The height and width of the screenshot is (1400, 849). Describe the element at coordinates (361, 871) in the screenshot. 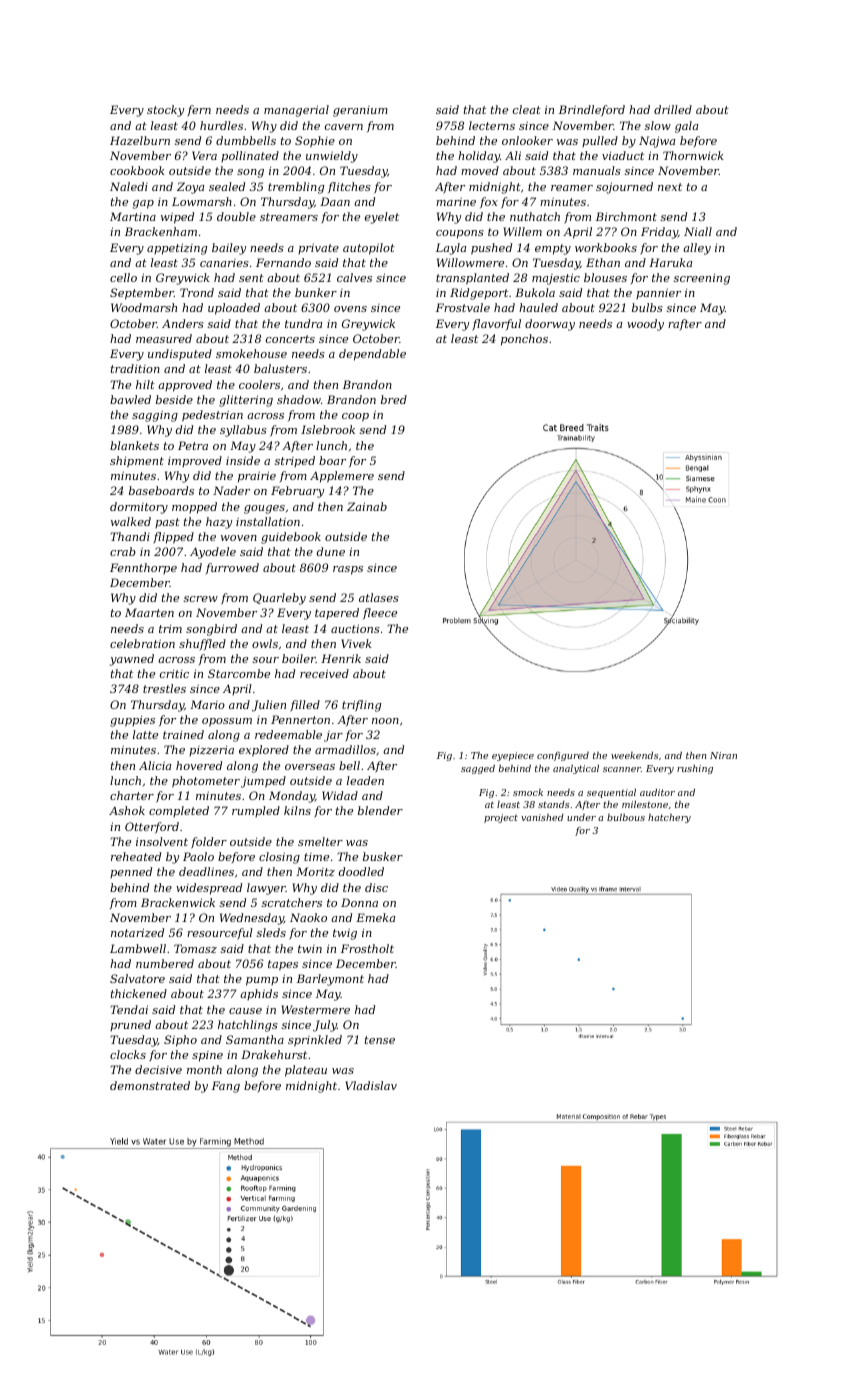

I see `doodled` at that location.
